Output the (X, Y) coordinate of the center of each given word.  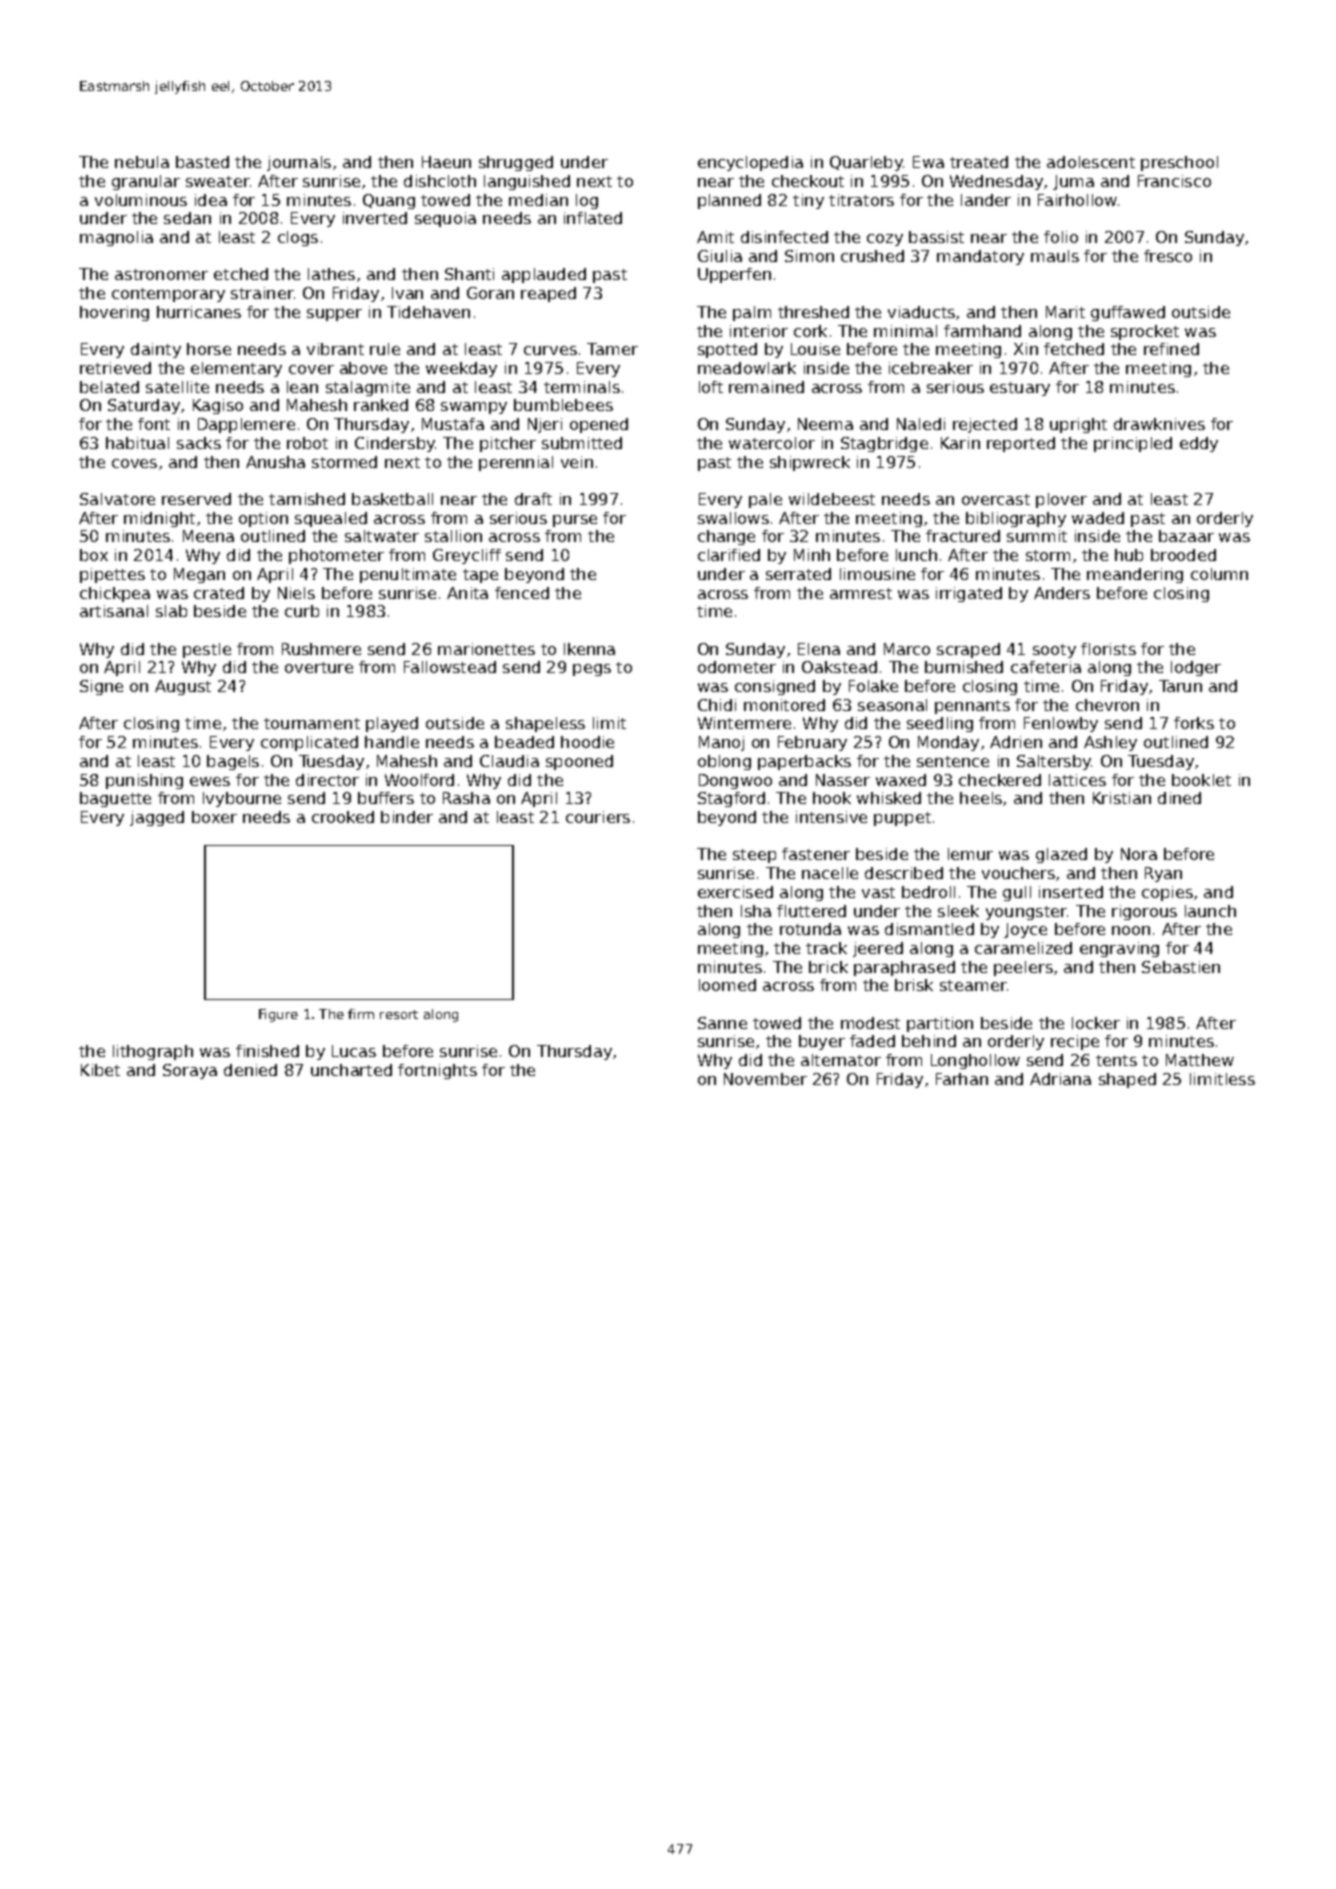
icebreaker (931, 368)
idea (211, 200)
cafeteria (1046, 667)
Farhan (962, 1079)
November (765, 1079)
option (263, 519)
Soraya (190, 1071)
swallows (733, 518)
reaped (548, 294)
